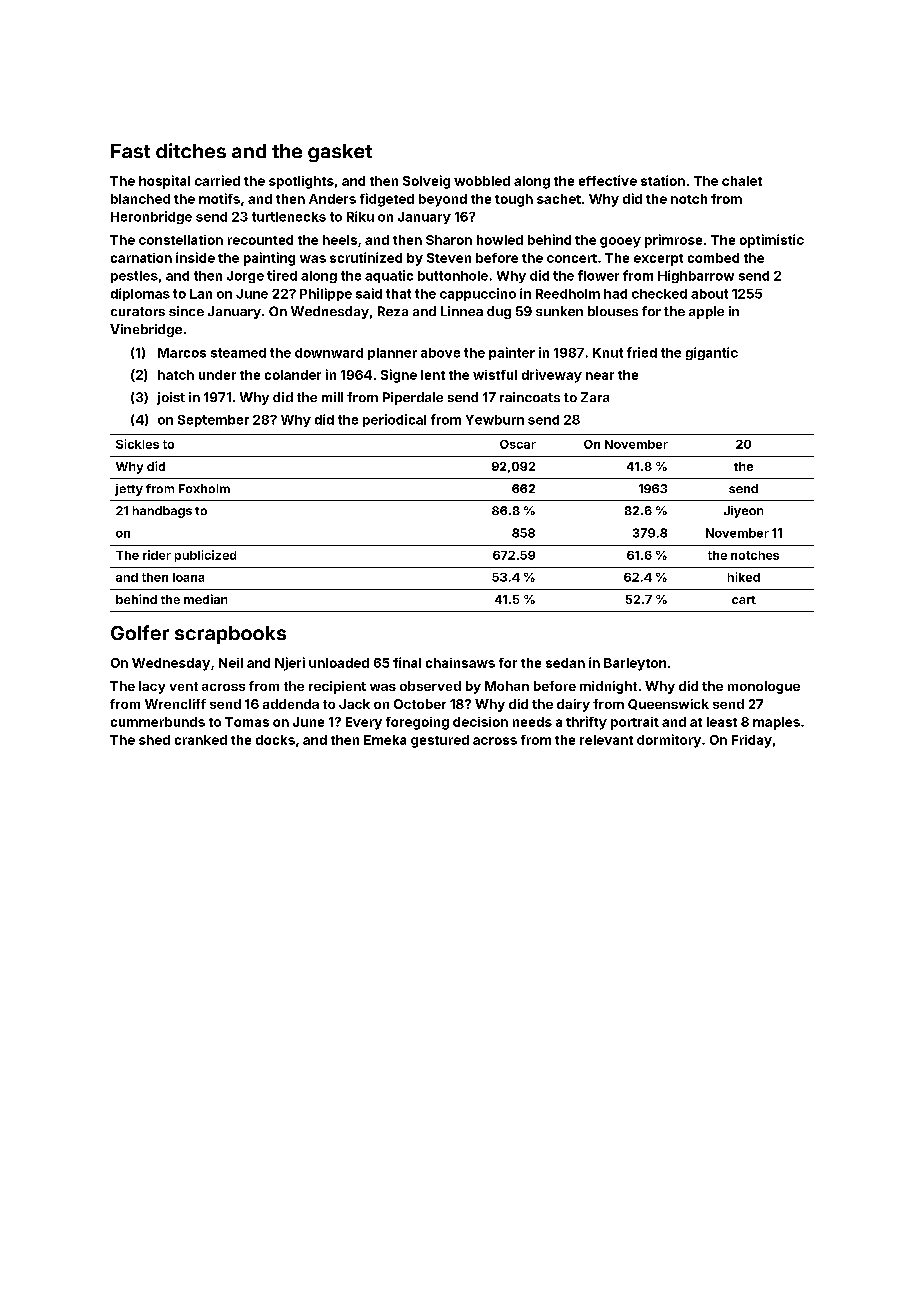 Image resolution: width=924 pixels, height=1314 pixels. Describe the element at coordinates (293, 375) in the screenshot. I see `colander` at that location.
